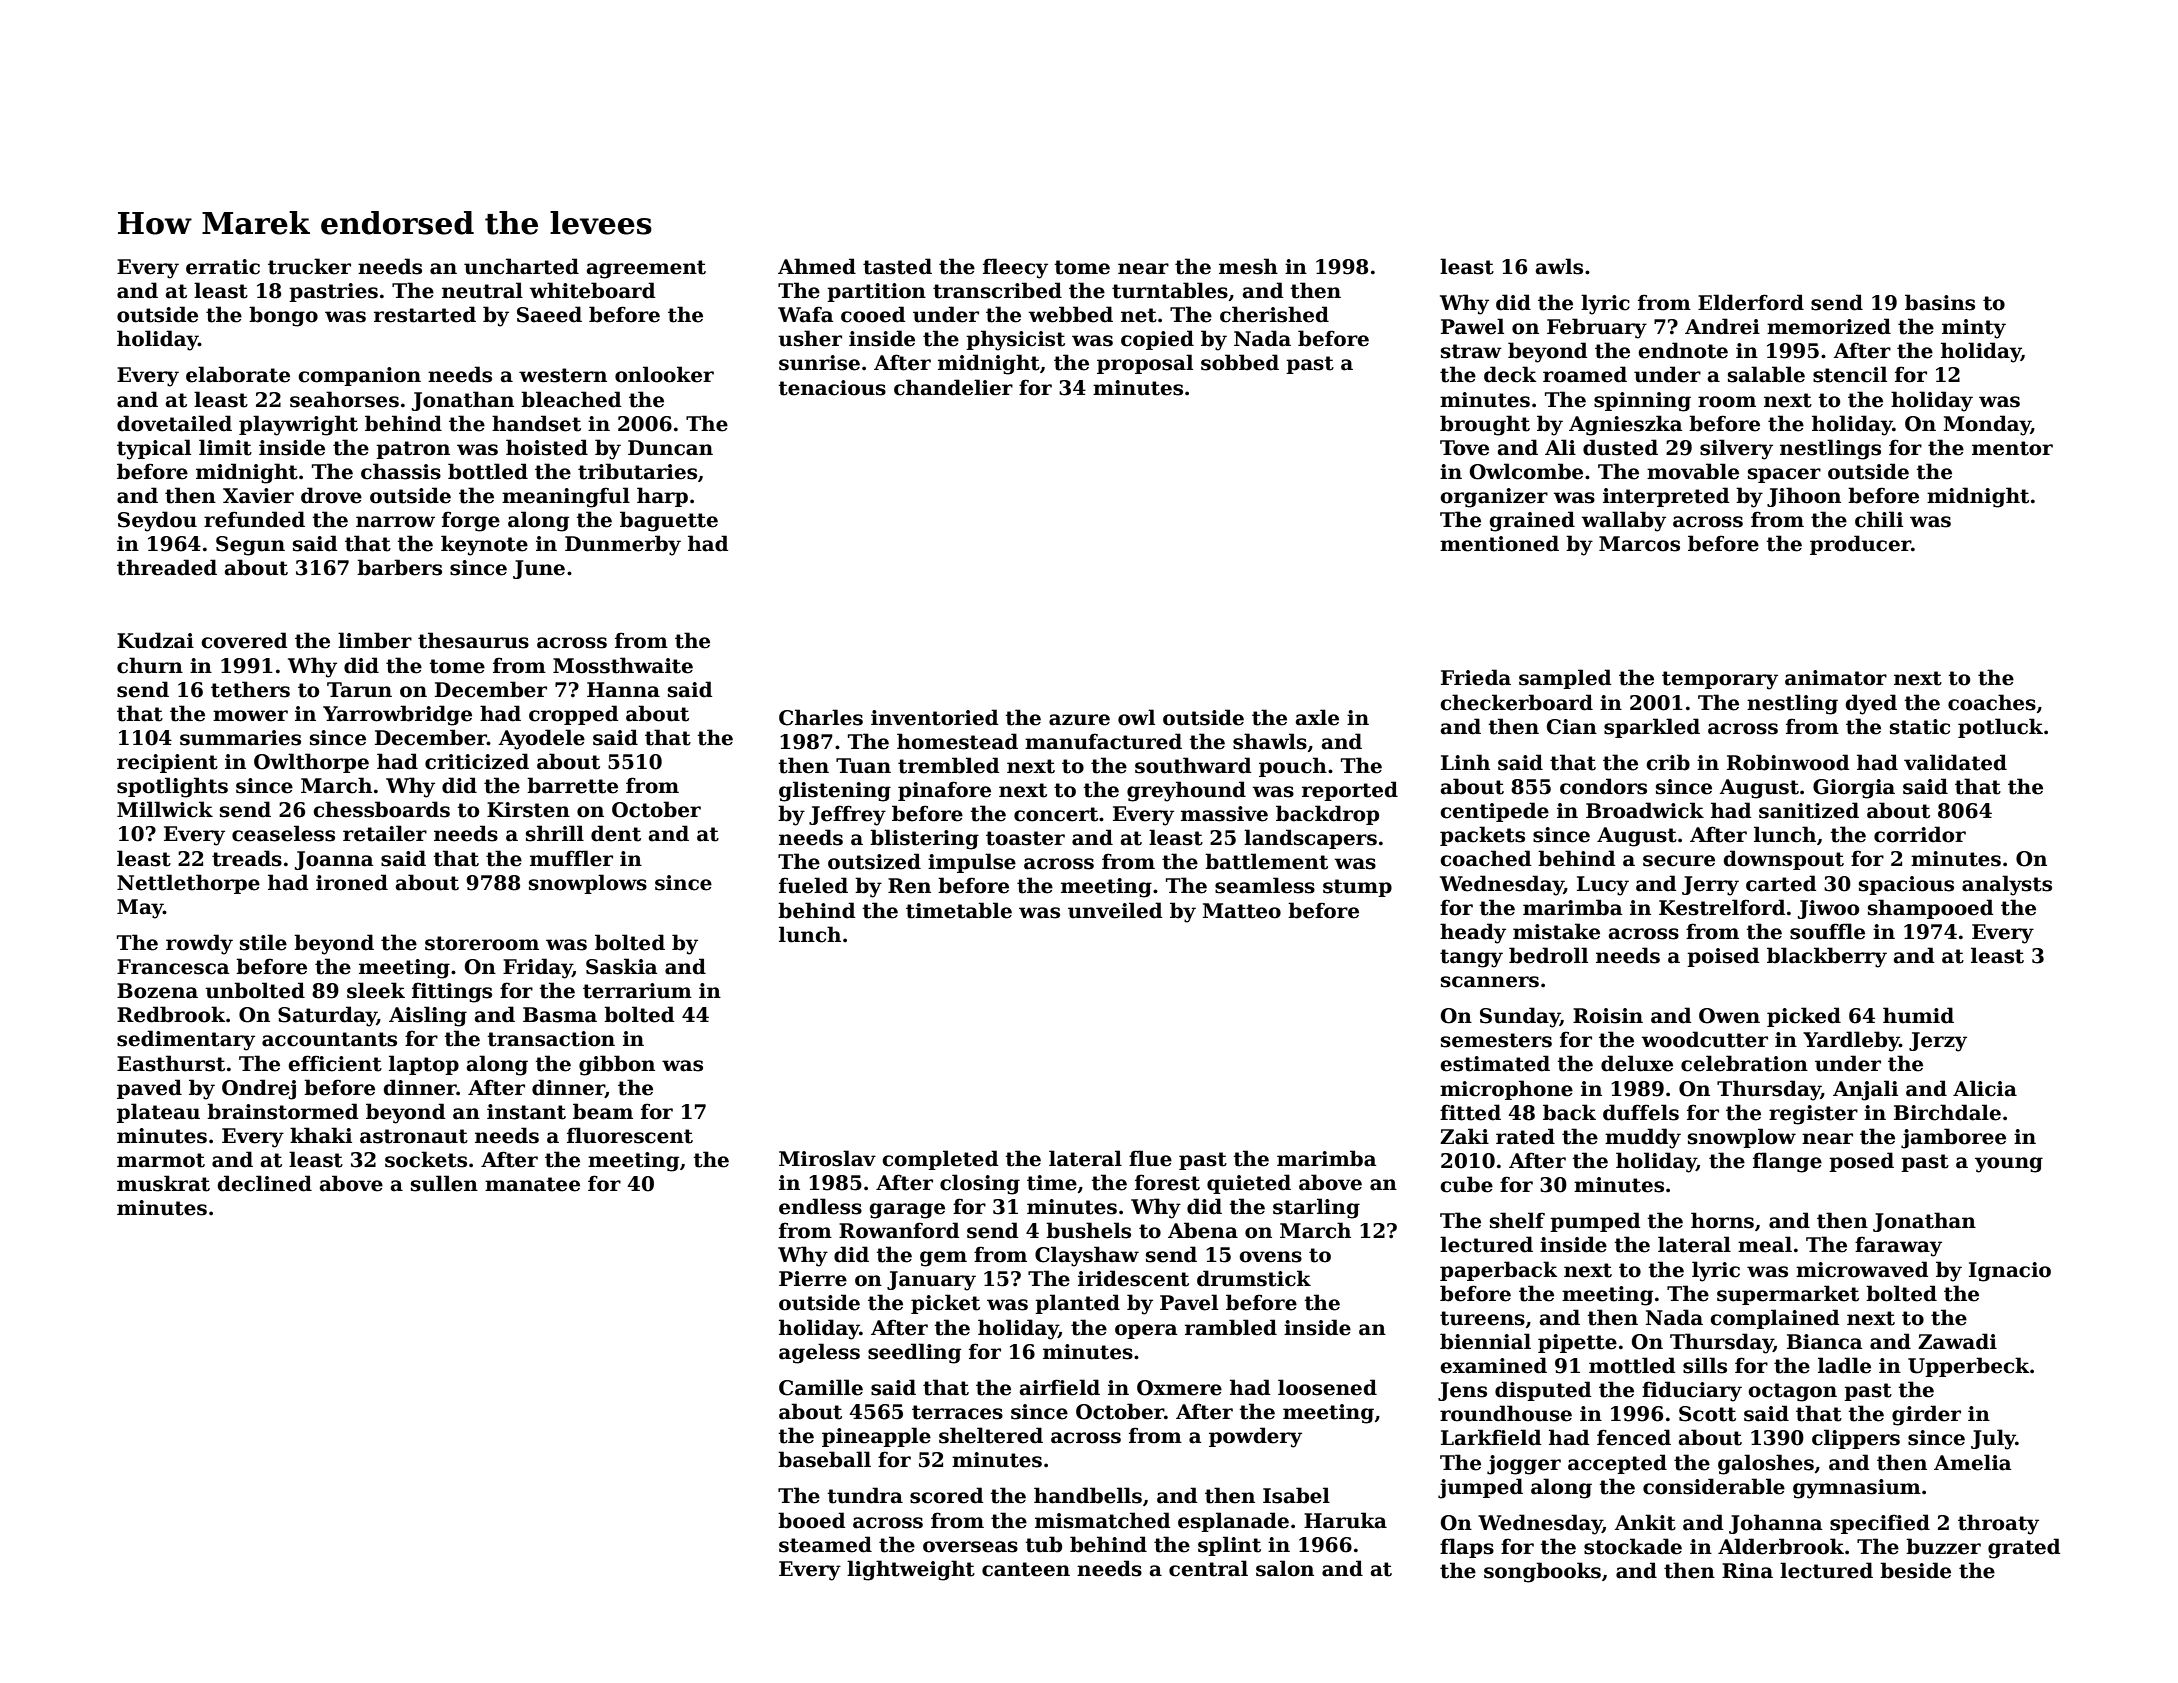 Image resolution: width=2178 pixels, height=1683 pixels. What do you see at coordinates (669, 521) in the document?
I see `baguette` at bounding box center [669, 521].
